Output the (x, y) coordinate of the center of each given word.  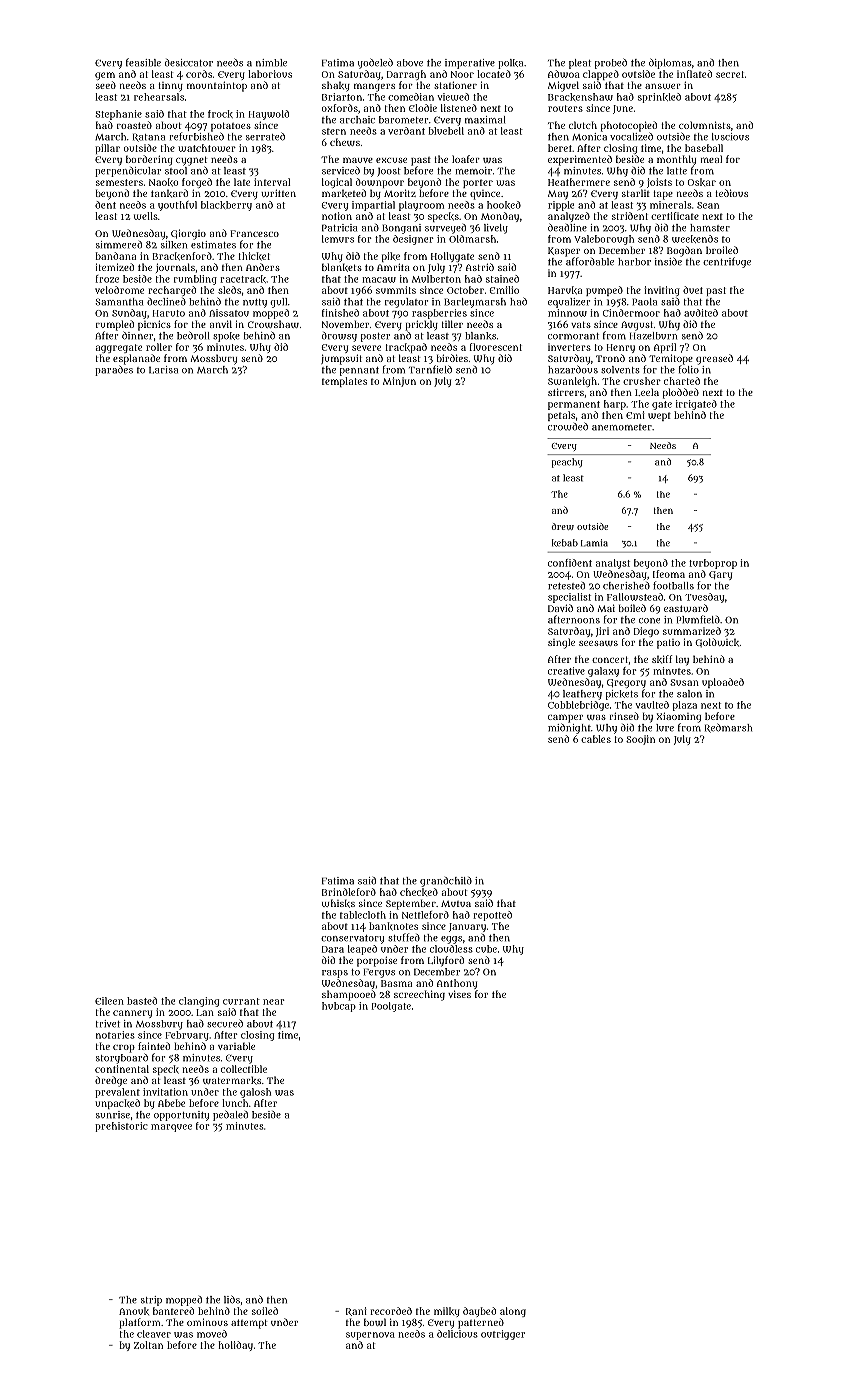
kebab (565, 543)
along (513, 1312)
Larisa (163, 370)
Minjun (399, 382)
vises (459, 994)
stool (176, 171)
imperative (470, 64)
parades (114, 370)
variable (236, 1046)
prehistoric (121, 1127)
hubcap (339, 1007)
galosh (255, 1093)
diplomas (670, 63)
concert (610, 659)
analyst (613, 564)
